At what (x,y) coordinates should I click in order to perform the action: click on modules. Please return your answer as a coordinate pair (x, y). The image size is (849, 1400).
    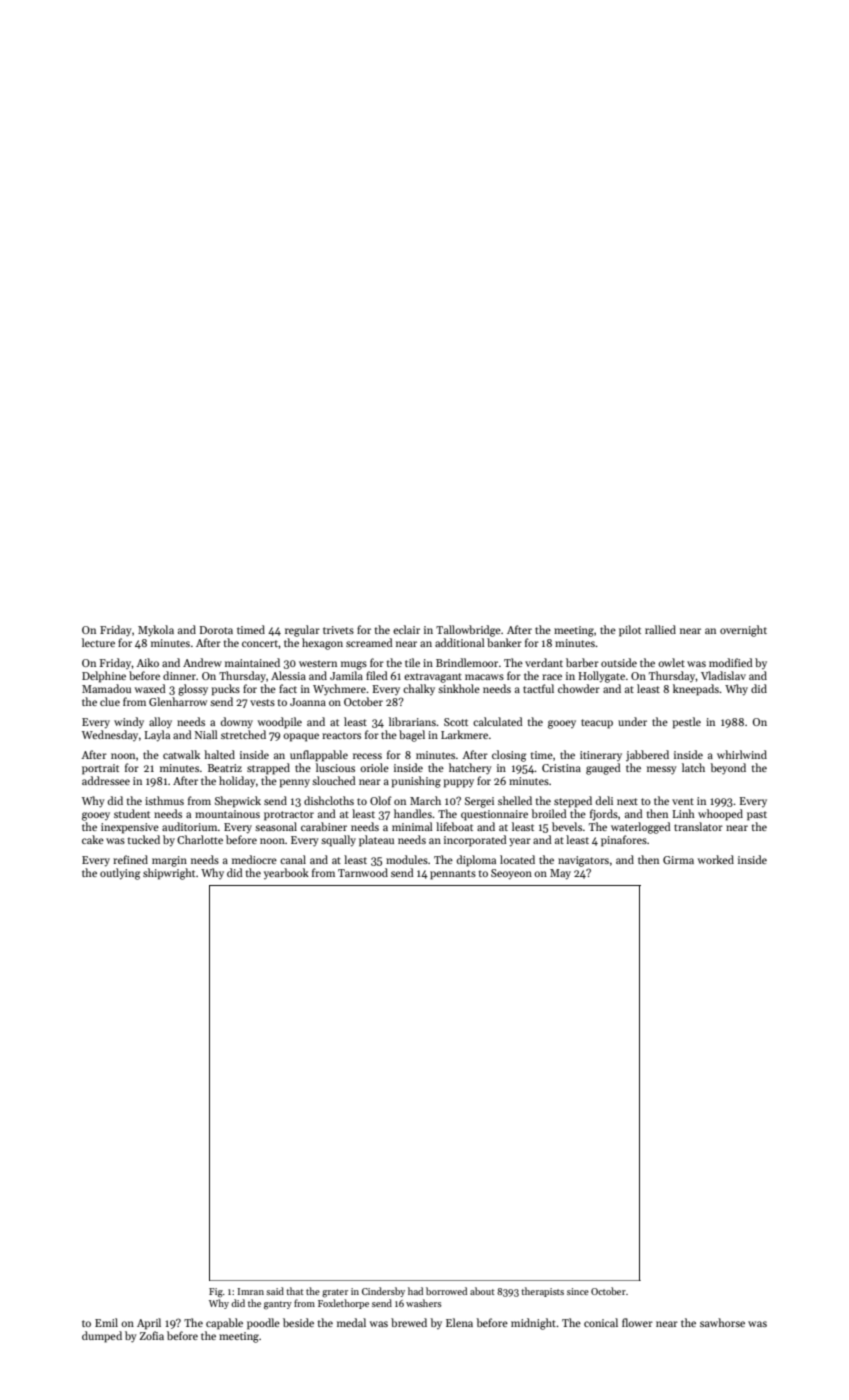
    Looking at the image, I should click on (407, 859).
